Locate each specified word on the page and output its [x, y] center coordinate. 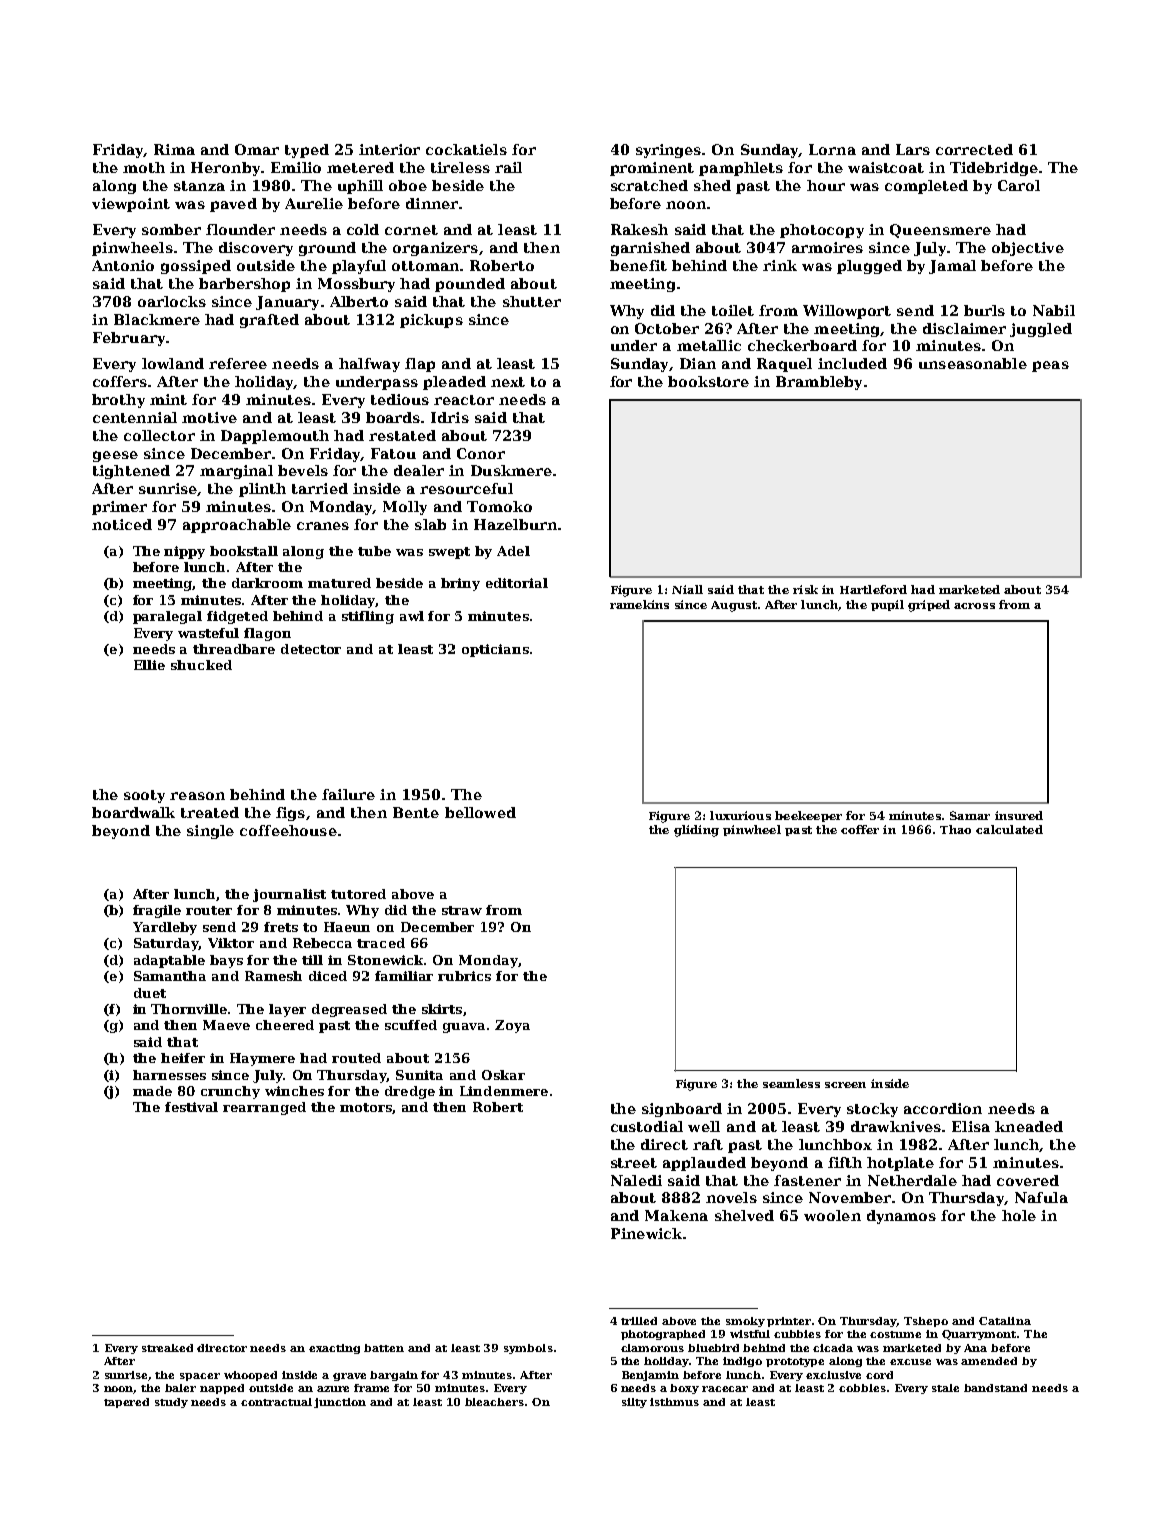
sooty [144, 796]
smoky [745, 1322]
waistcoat [886, 167]
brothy [118, 401]
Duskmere [511, 470]
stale [945, 1388]
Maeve [226, 1025]
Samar [970, 815]
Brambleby [819, 383]
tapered [126, 1403]
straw [462, 910]
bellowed [480, 812]
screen [845, 1085]
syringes [668, 151]
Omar [257, 149]
